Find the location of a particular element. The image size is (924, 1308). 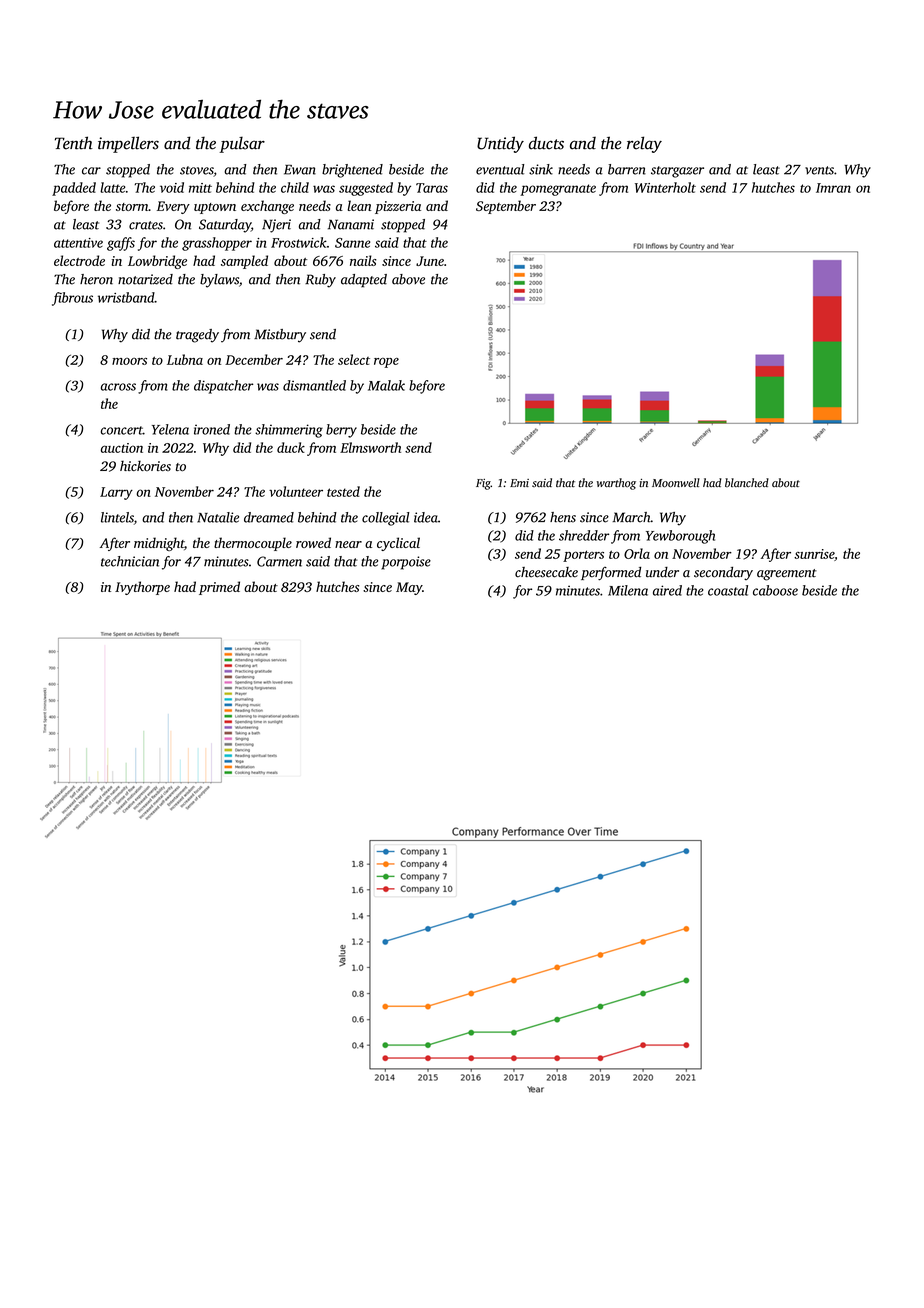

electrode is located at coordinates (79, 260).
